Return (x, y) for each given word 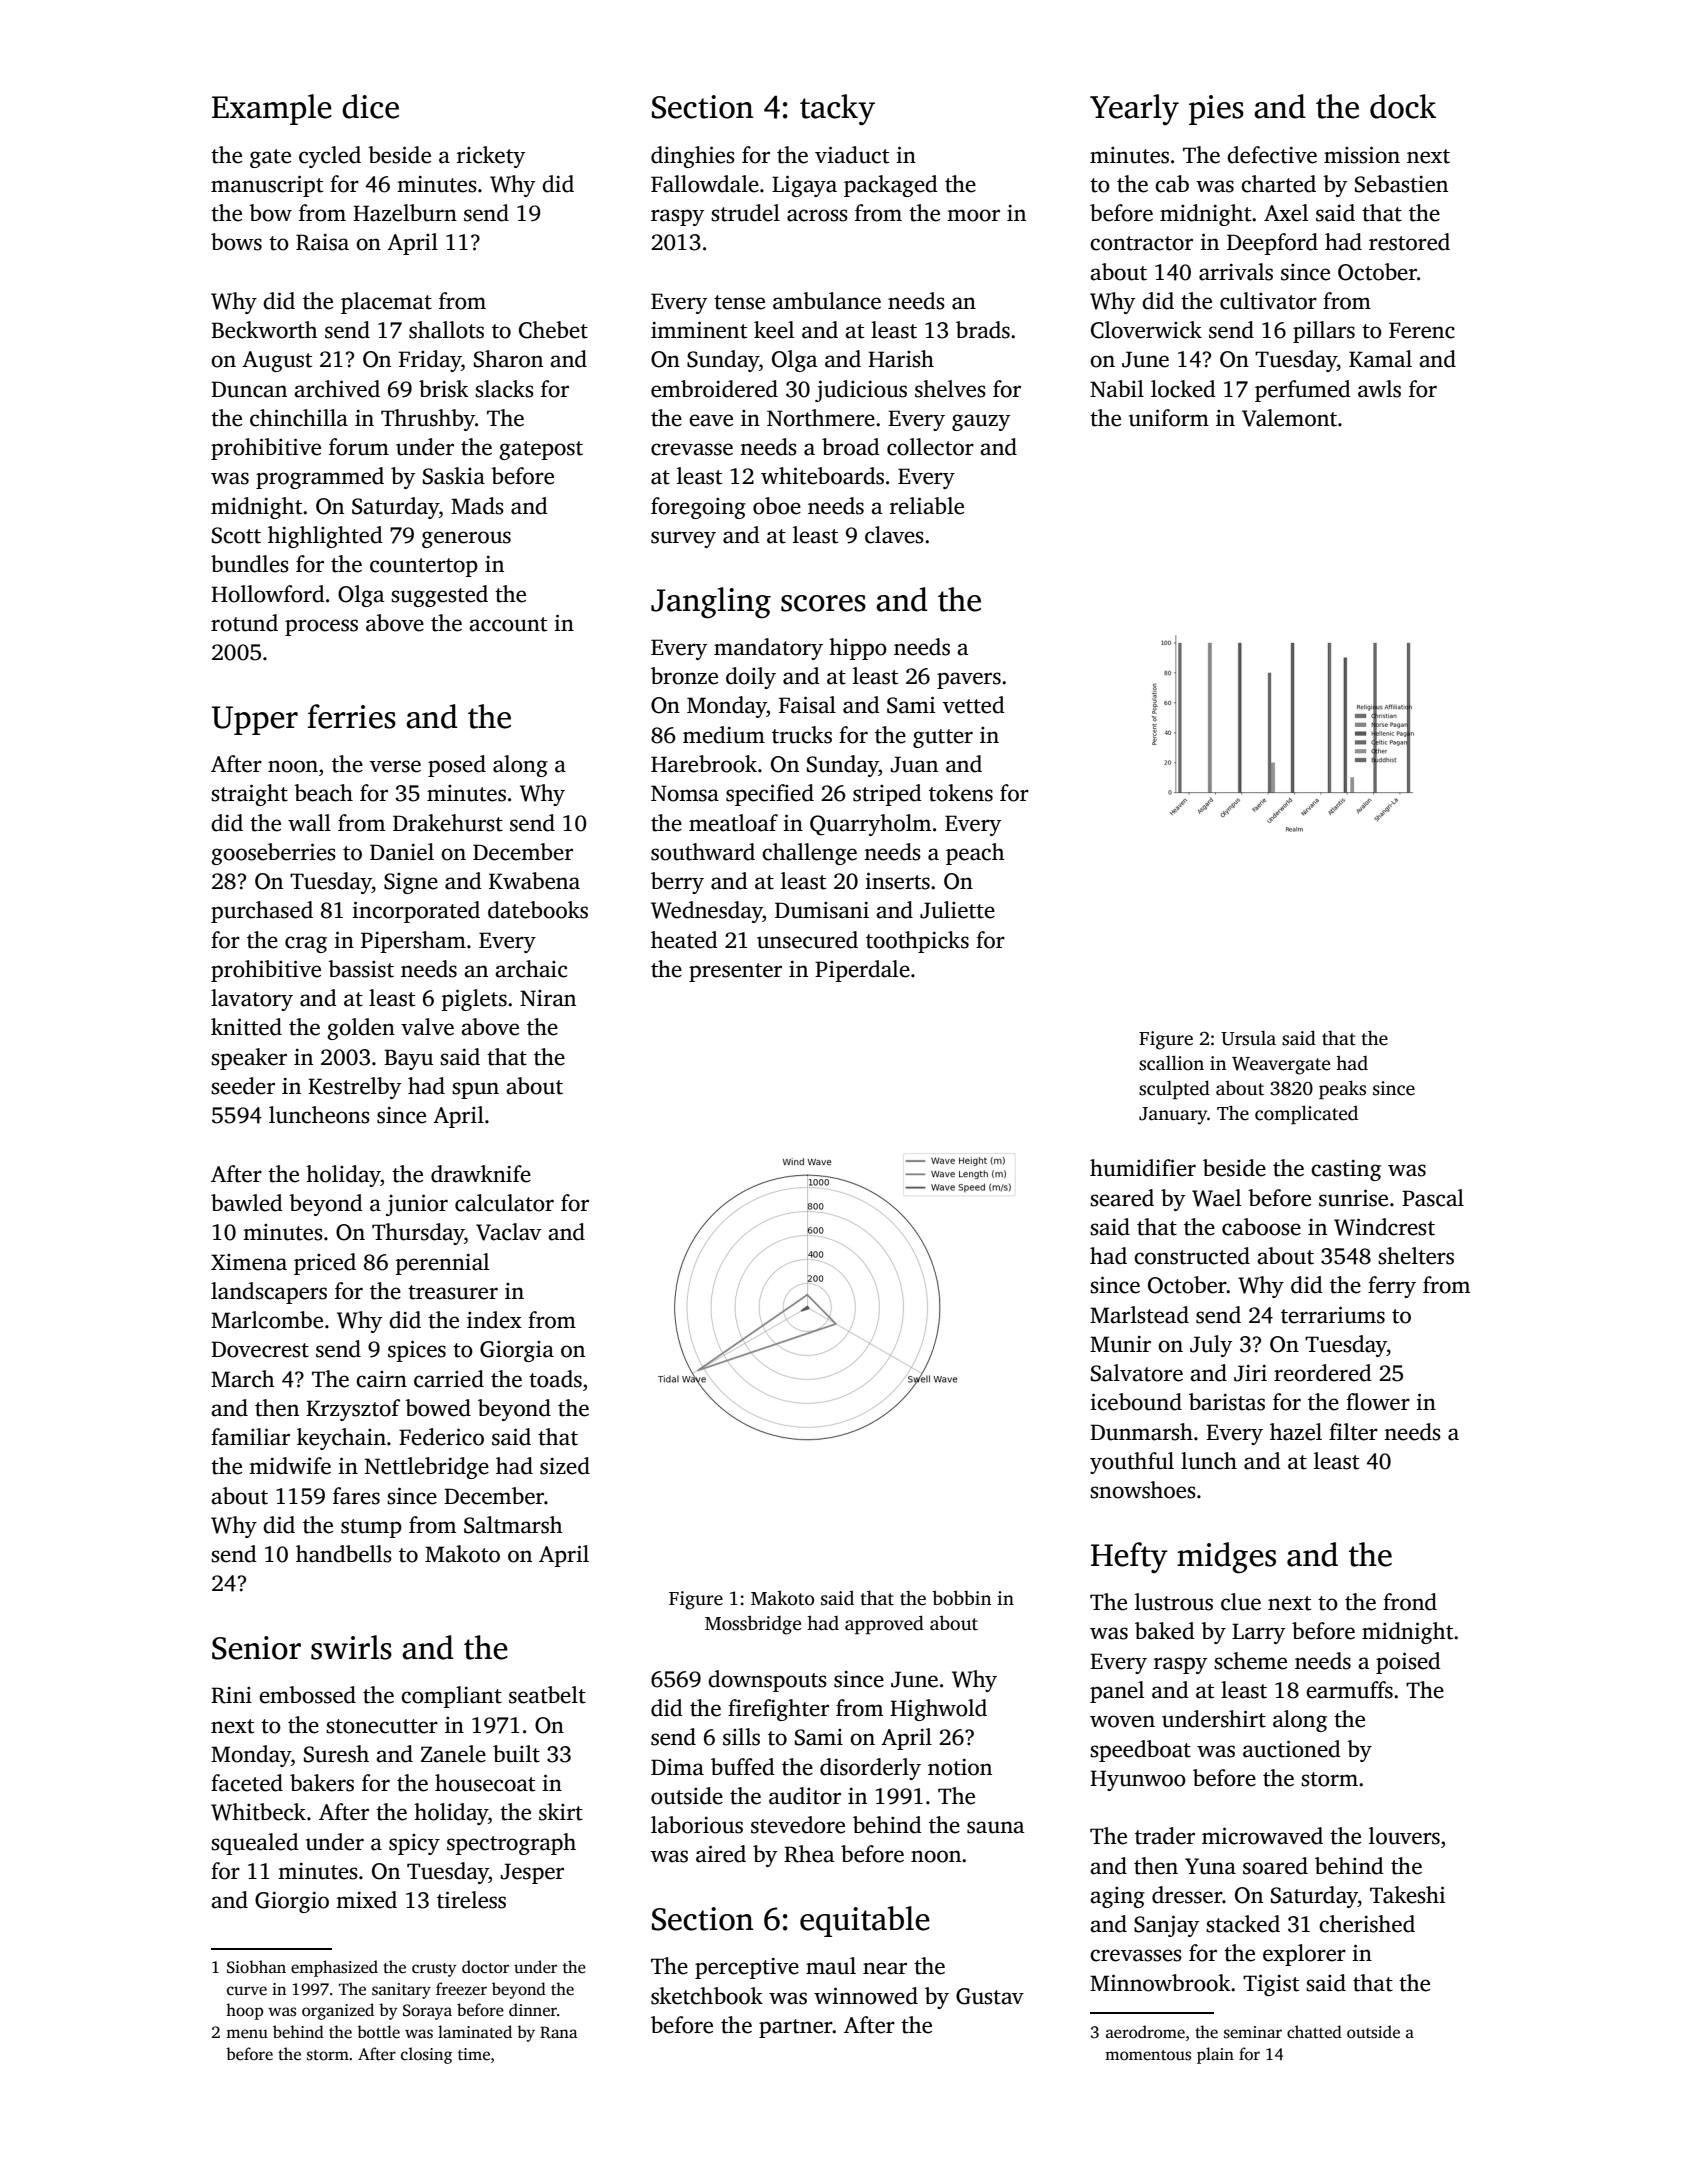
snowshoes (1143, 1490)
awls (1379, 389)
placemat (386, 303)
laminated (475, 2031)
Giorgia (517, 1351)
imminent (699, 330)
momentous (1148, 2055)
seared (1122, 1198)
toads (555, 1379)
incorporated (416, 912)
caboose (1261, 1227)
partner (796, 2028)
